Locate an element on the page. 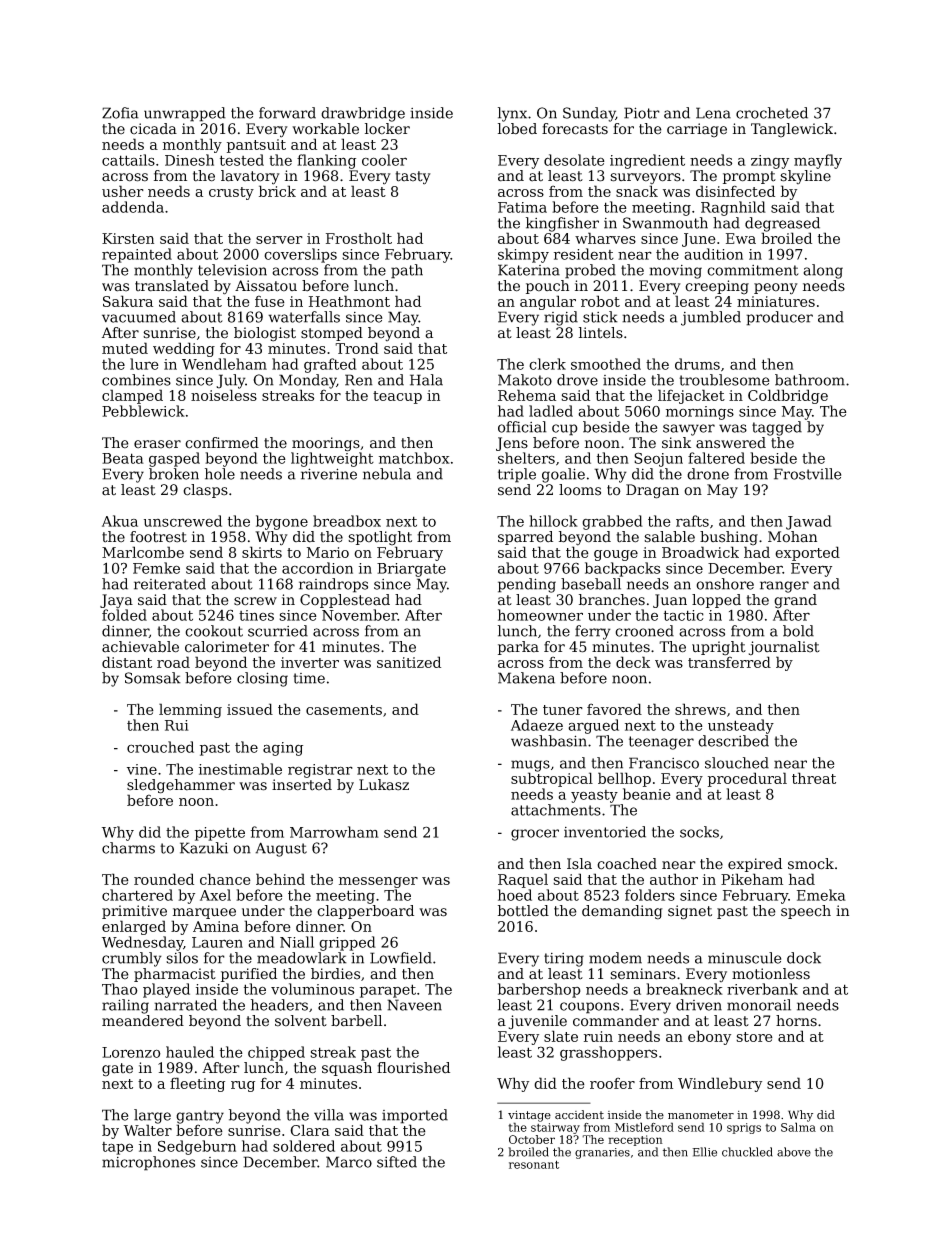 The image size is (952, 1233). vine is located at coordinates (142, 769).
